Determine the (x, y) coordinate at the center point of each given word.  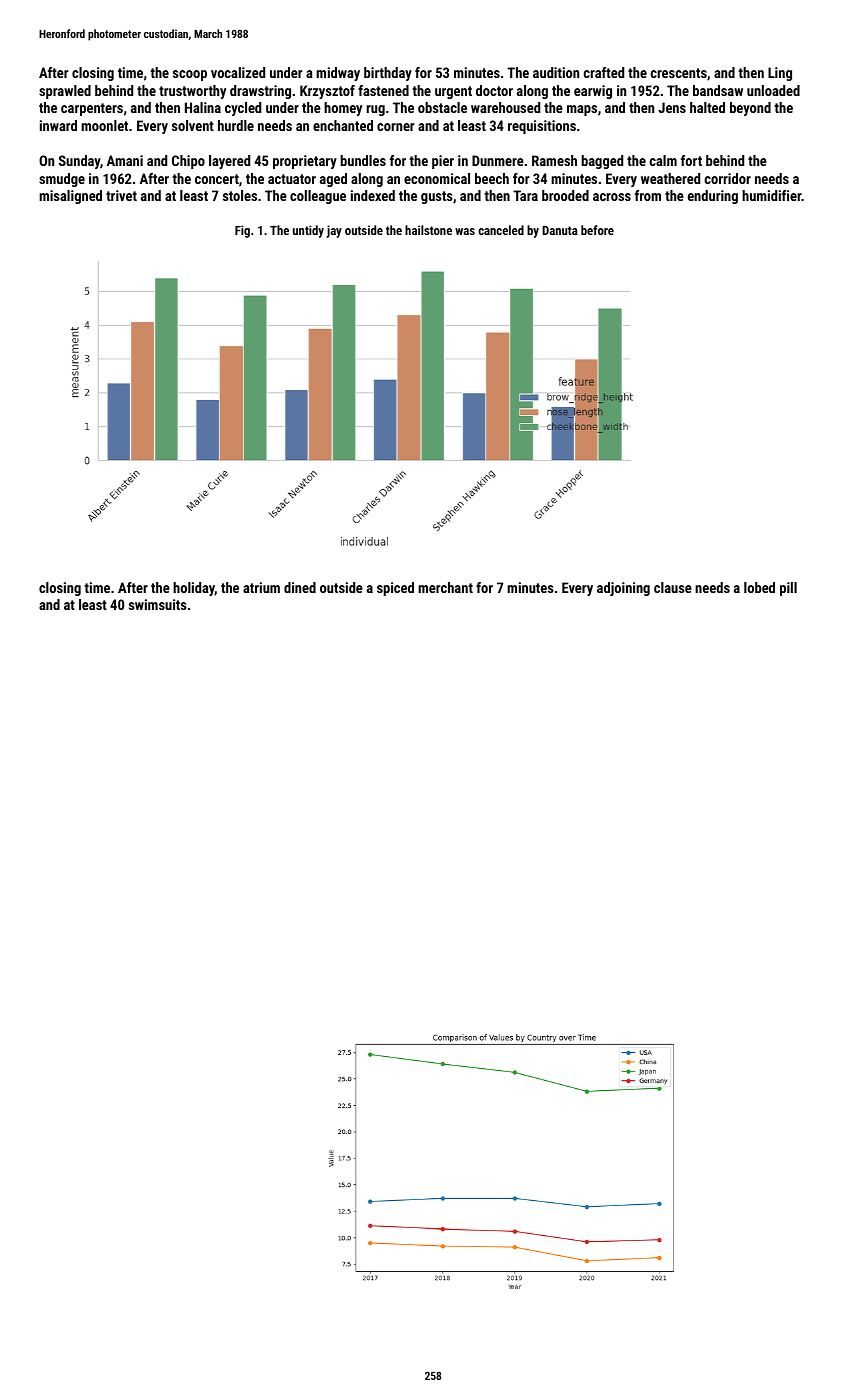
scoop (190, 75)
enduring (713, 197)
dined (300, 587)
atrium (261, 587)
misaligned (70, 197)
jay (334, 231)
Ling (780, 74)
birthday (388, 74)
